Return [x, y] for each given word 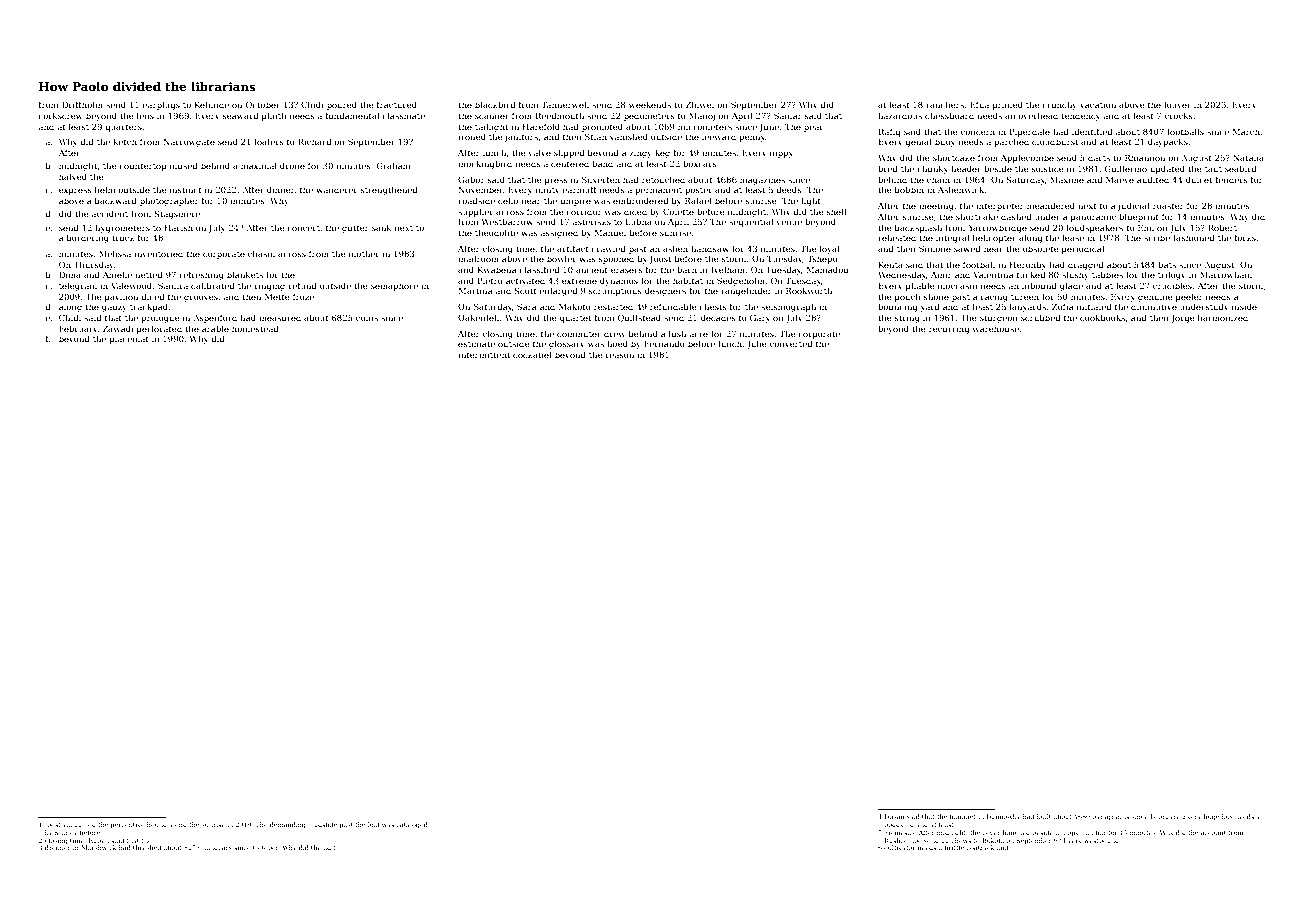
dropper [58, 848]
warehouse [996, 328]
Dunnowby [1003, 817]
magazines [762, 181]
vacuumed [79, 824]
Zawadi [118, 328]
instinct [186, 190]
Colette [678, 211]
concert [303, 228]
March [1246, 131]
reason [620, 355]
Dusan [894, 816]
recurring [949, 330]
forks [1245, 237]
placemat [129, 339]
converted [791, 343]
